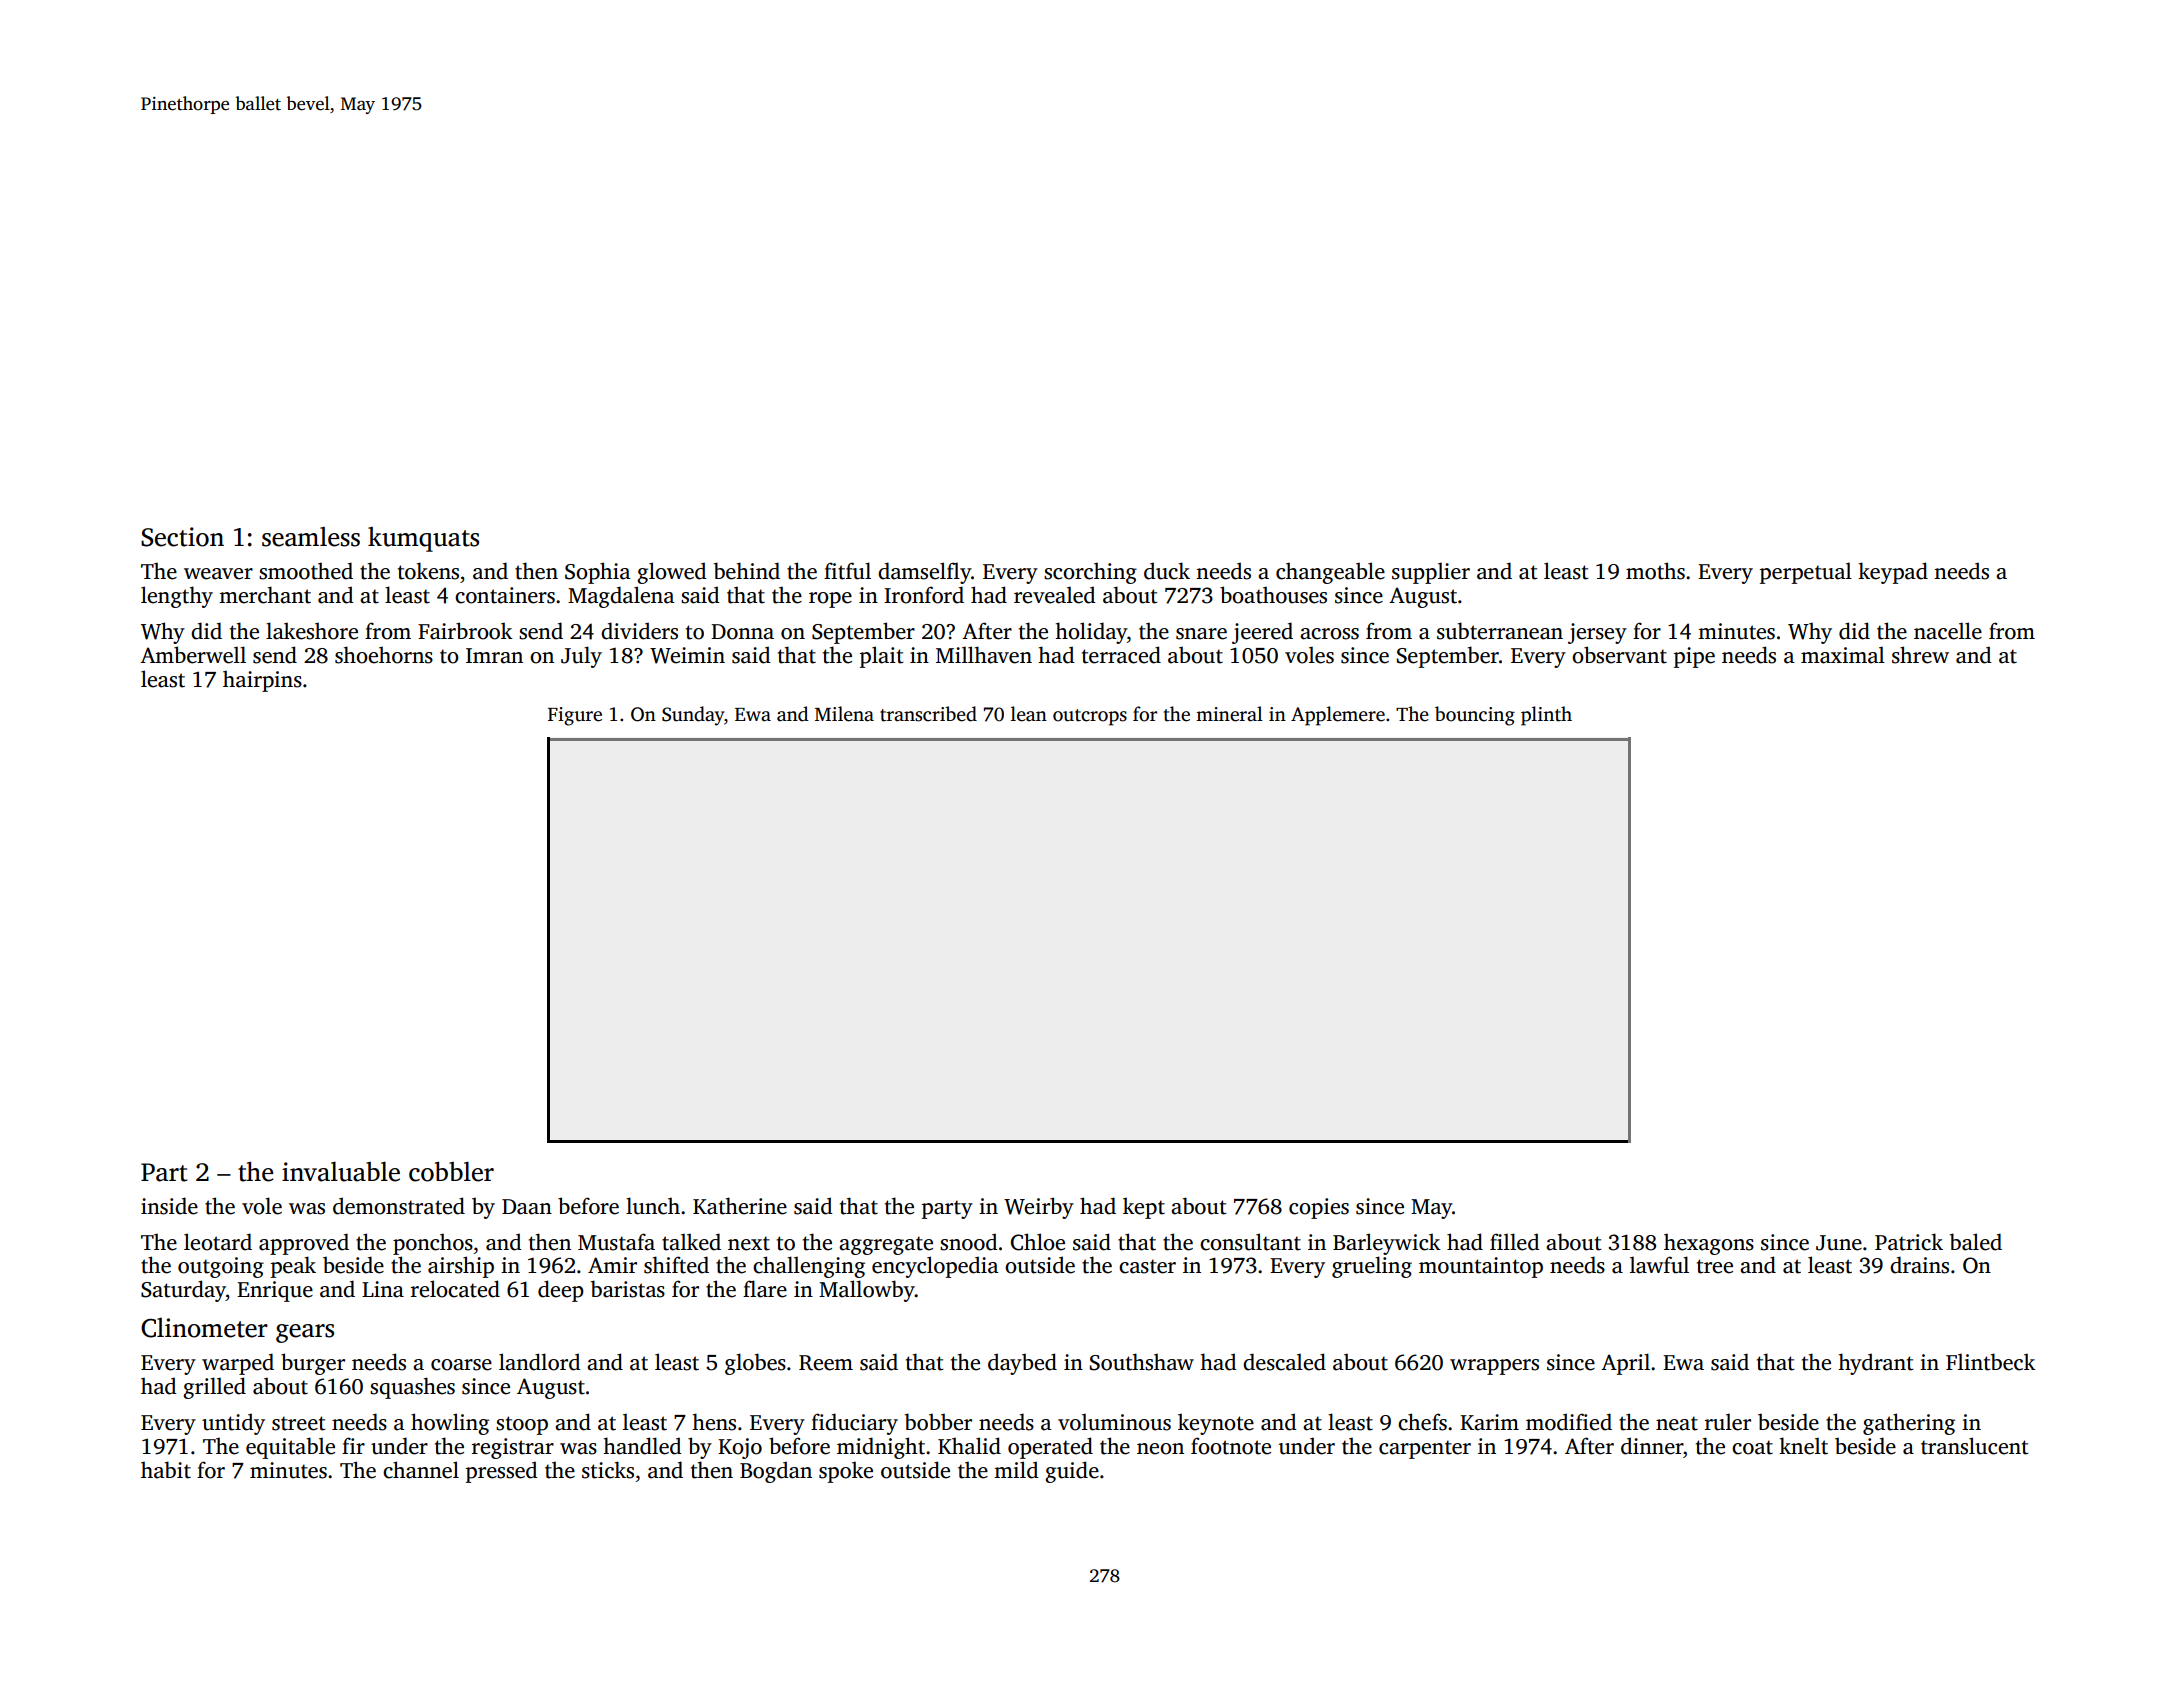 The width and height of the page is (2178, 1683). I want to click on fitful, so click(847, 571).
